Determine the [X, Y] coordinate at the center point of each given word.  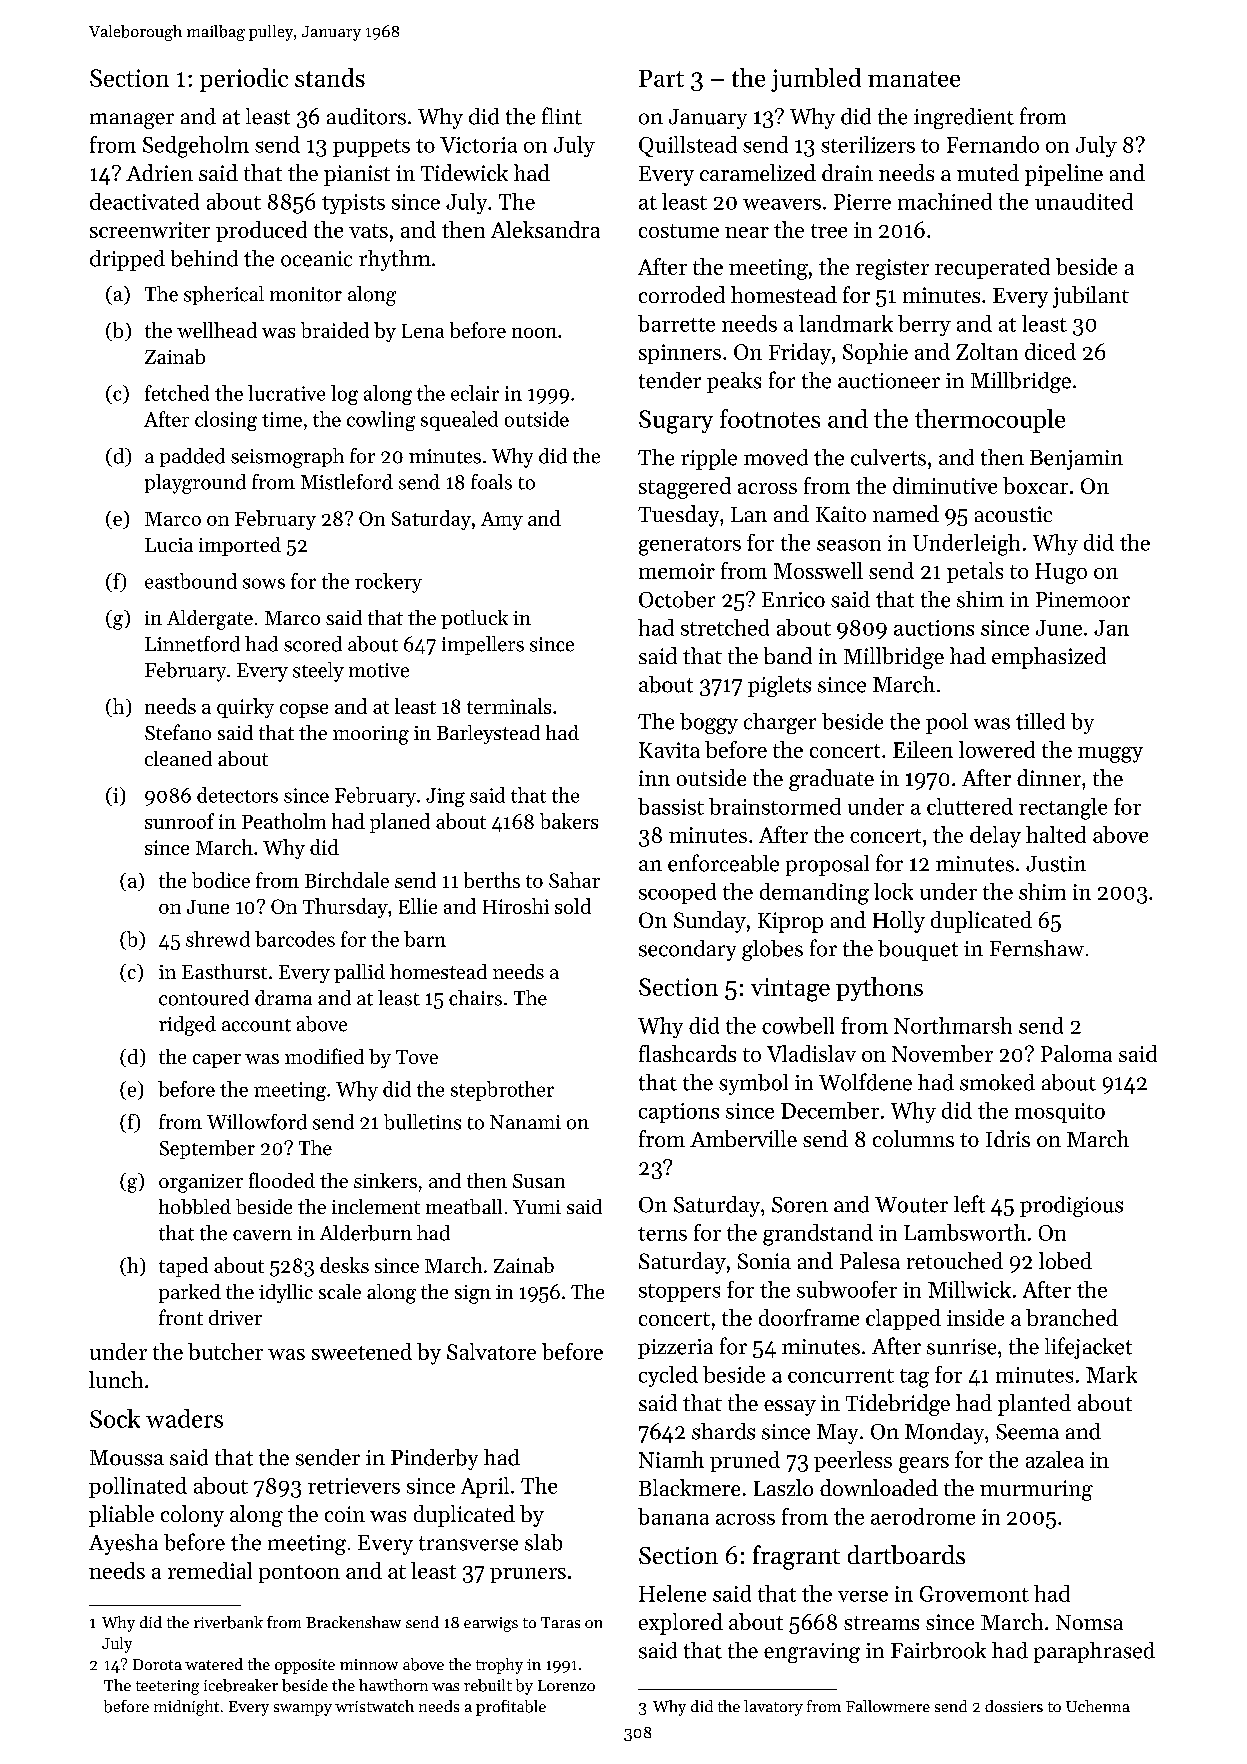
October [677, 599]
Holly [899, 922]
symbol [753, 1084]
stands [330, 77]
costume [679, 231]
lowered [997, 749]
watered [214, 1664]
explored [681, 1624]
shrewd [218, 939]
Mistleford [347, 482]
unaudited [1084, 201]
